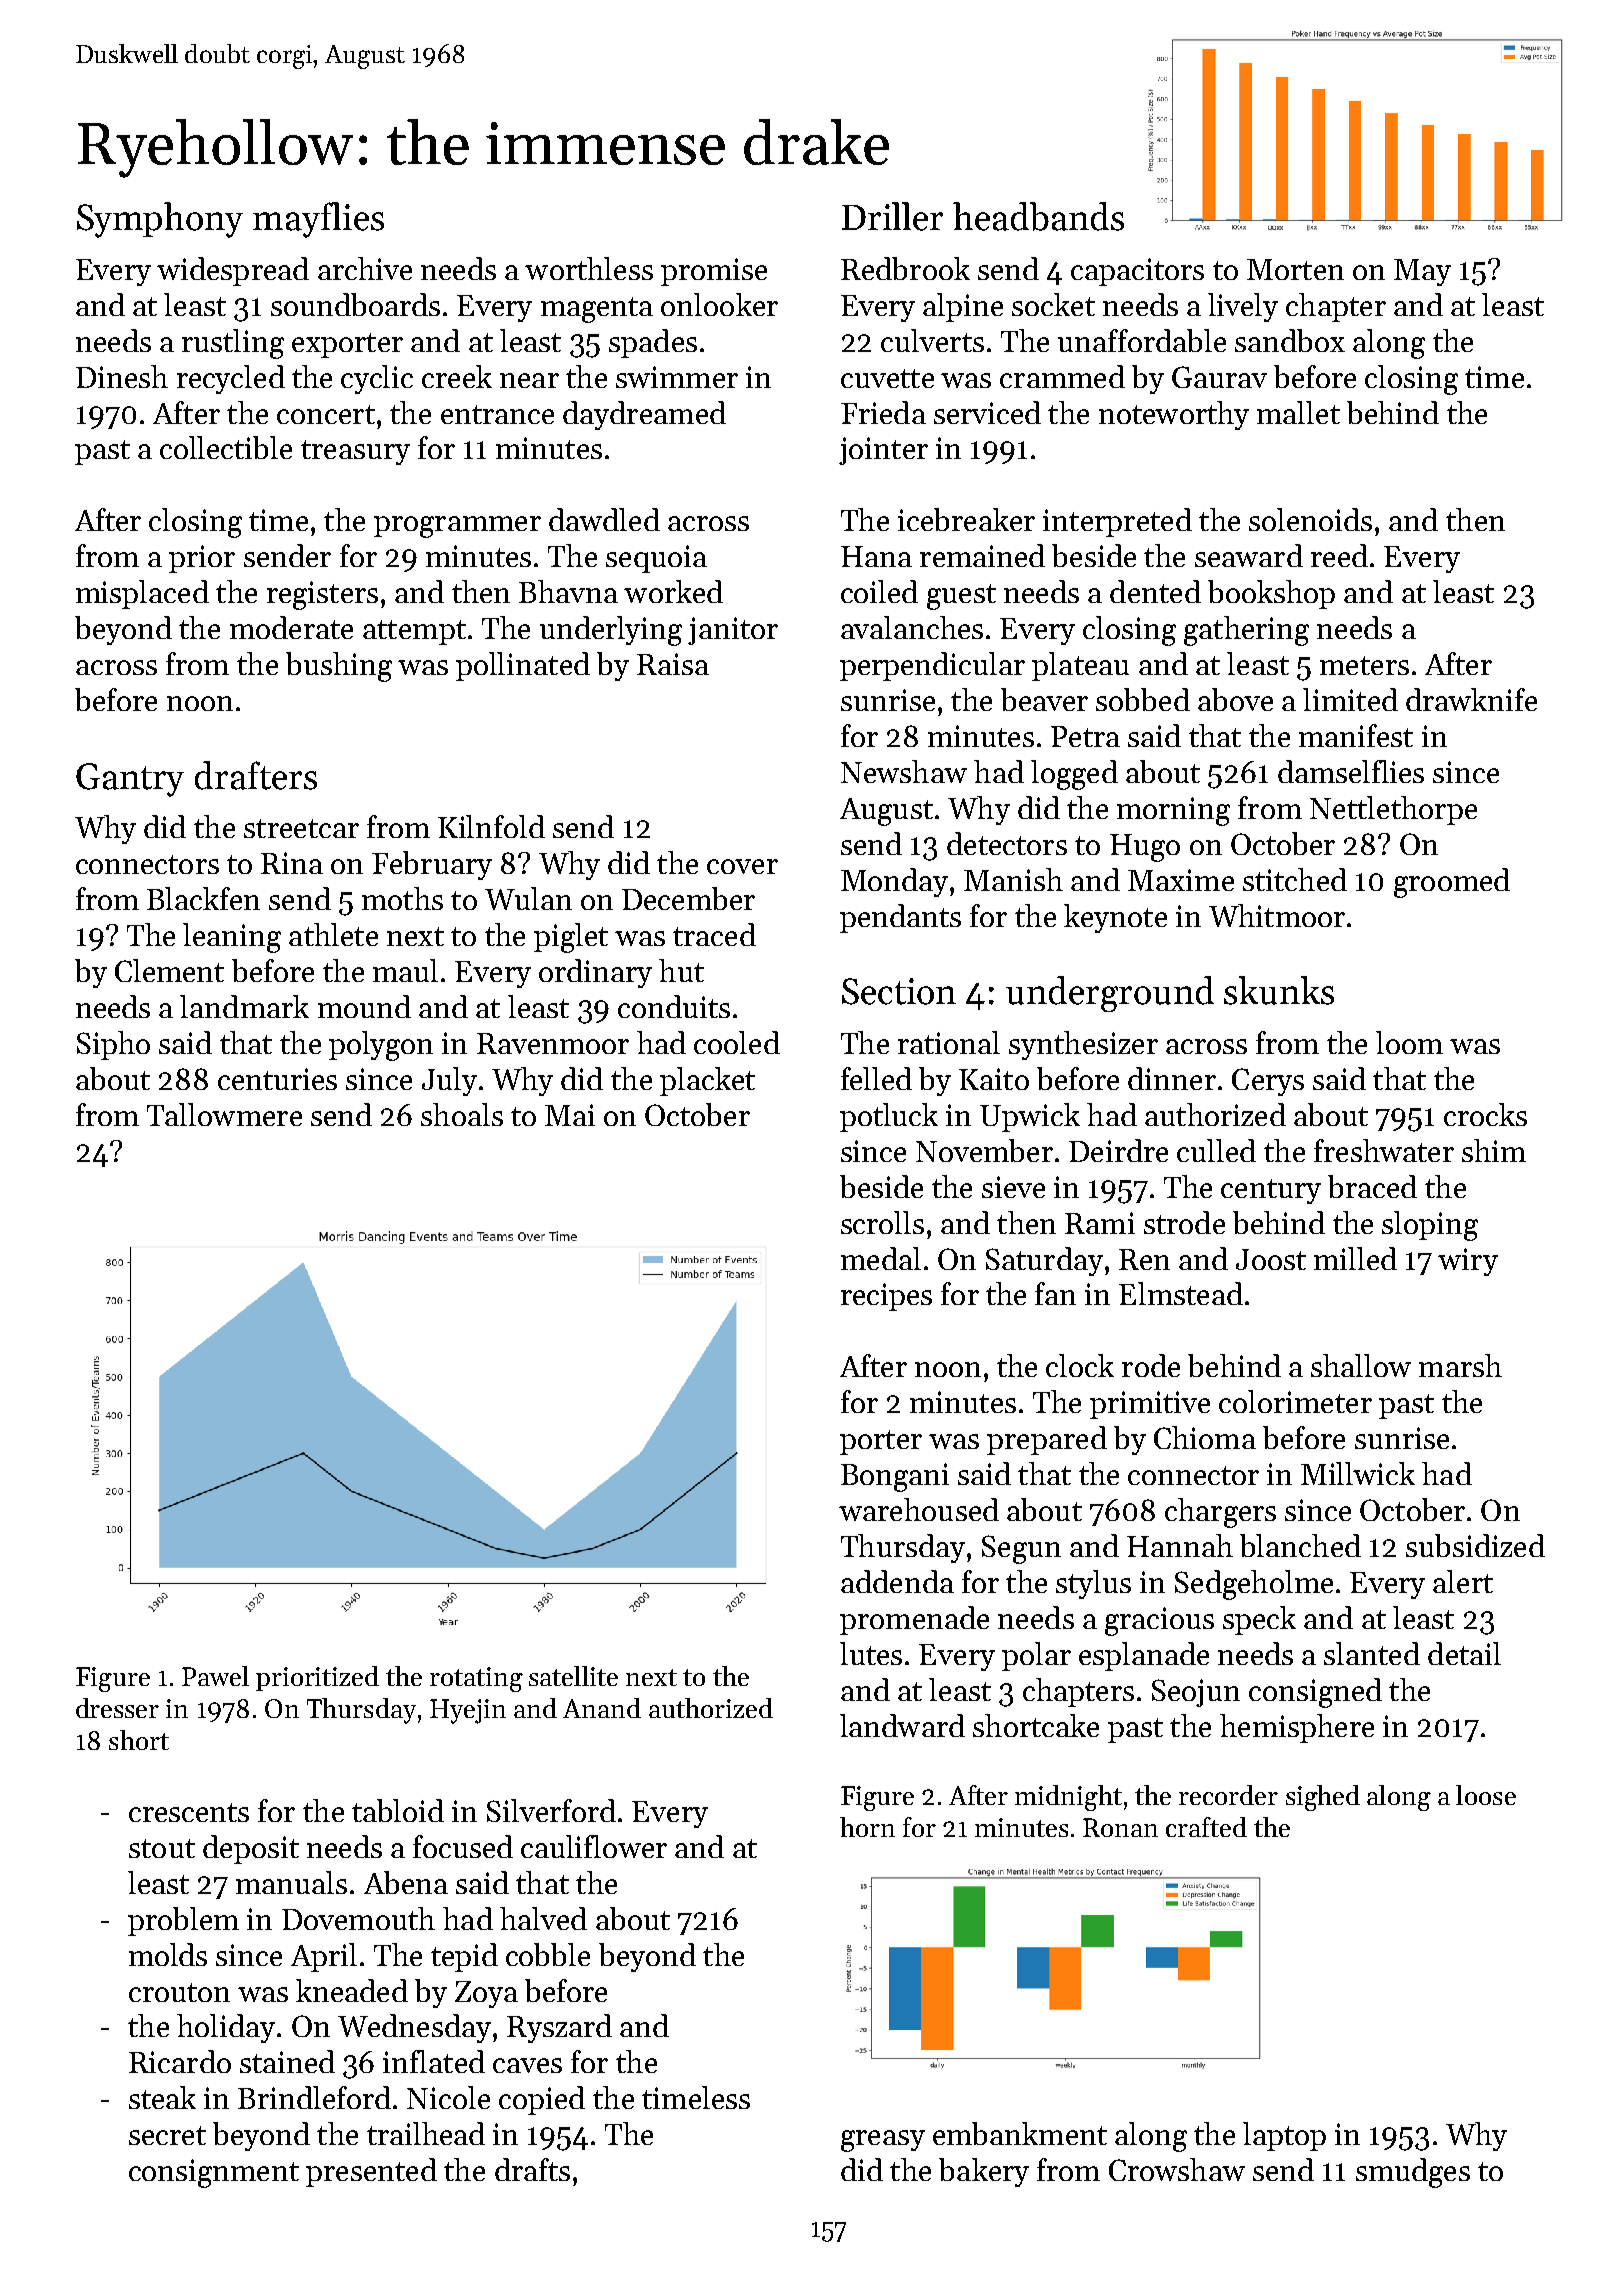  What do you see at coordinates (1120, 1827) in the image?
I see `Ronan` at bounding box center [1120, 1827].
